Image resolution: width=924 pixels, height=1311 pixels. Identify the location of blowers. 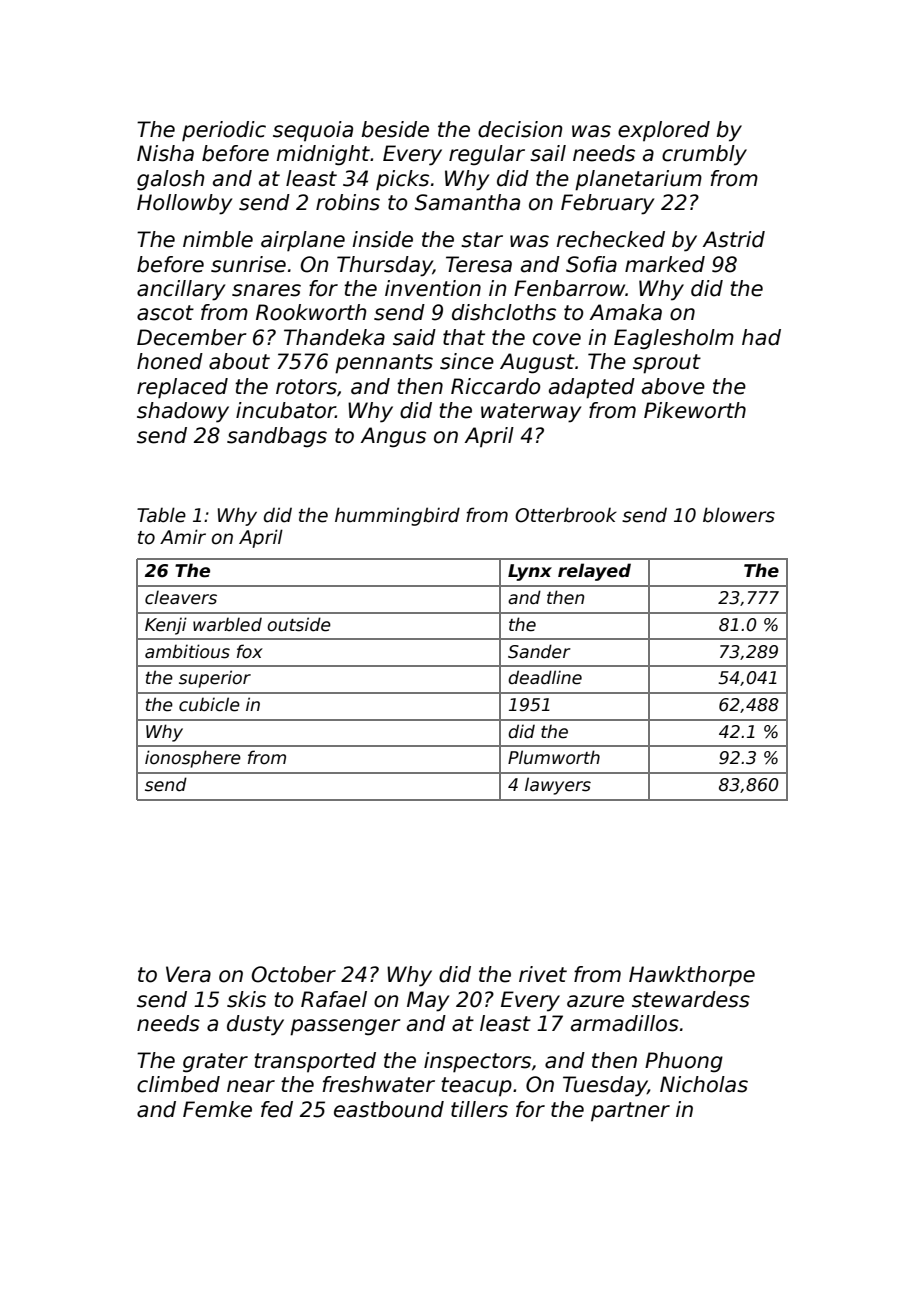
(739, 515).
